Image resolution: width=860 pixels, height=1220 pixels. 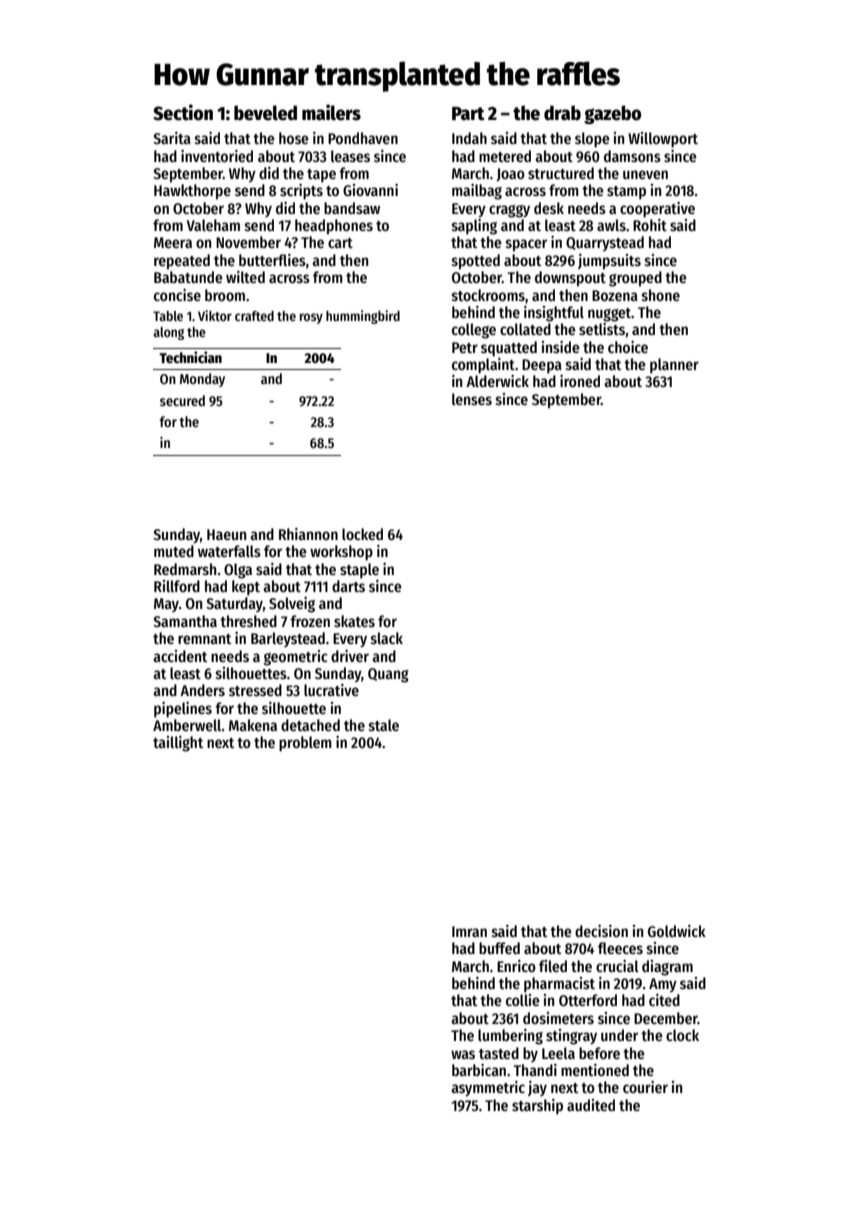 I want to click on planner, so click(x=674, y=366).
